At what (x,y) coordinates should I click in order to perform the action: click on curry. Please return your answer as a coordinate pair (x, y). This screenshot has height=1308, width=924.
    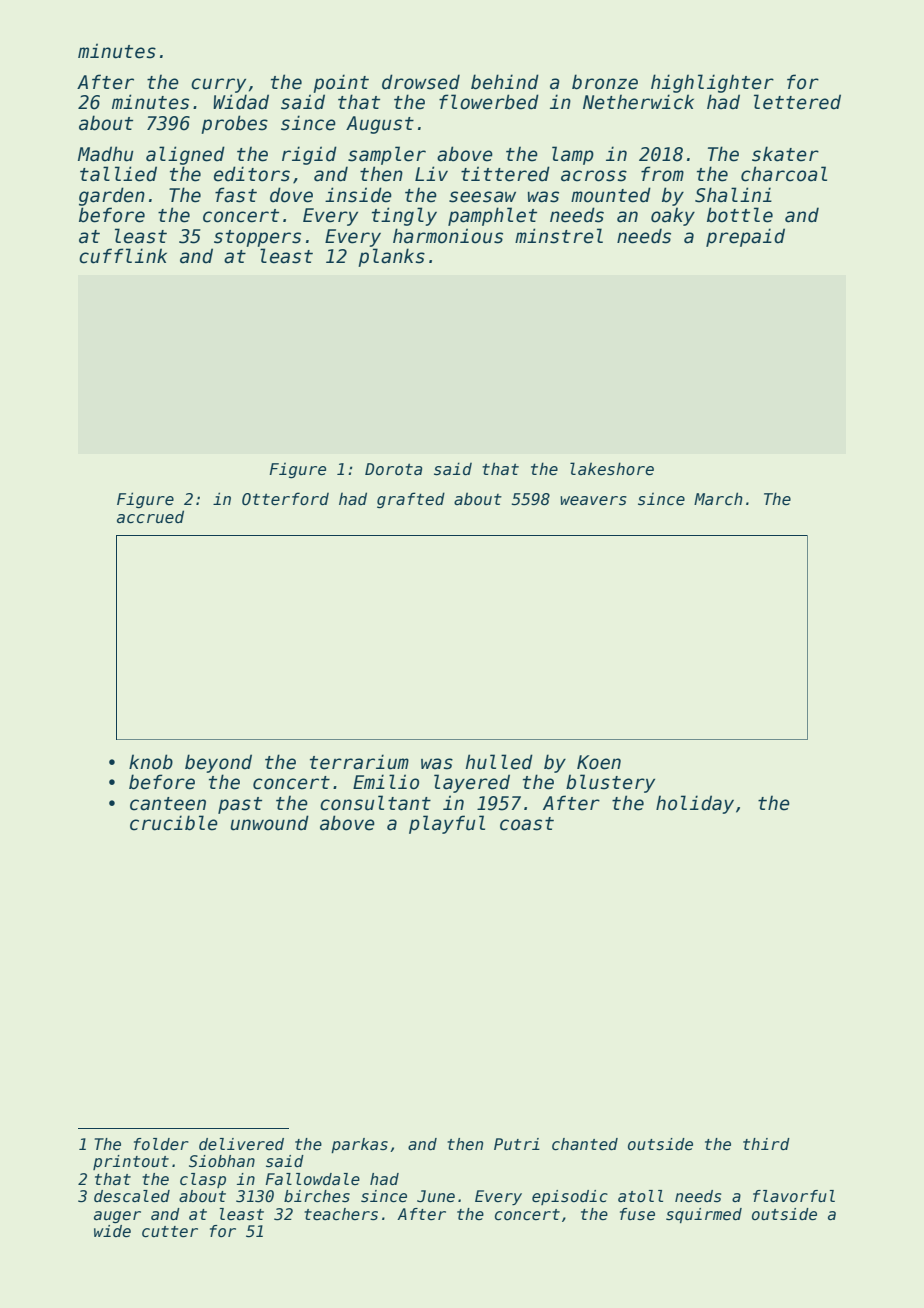
    Looking at the image, I should click on (218, 85).
